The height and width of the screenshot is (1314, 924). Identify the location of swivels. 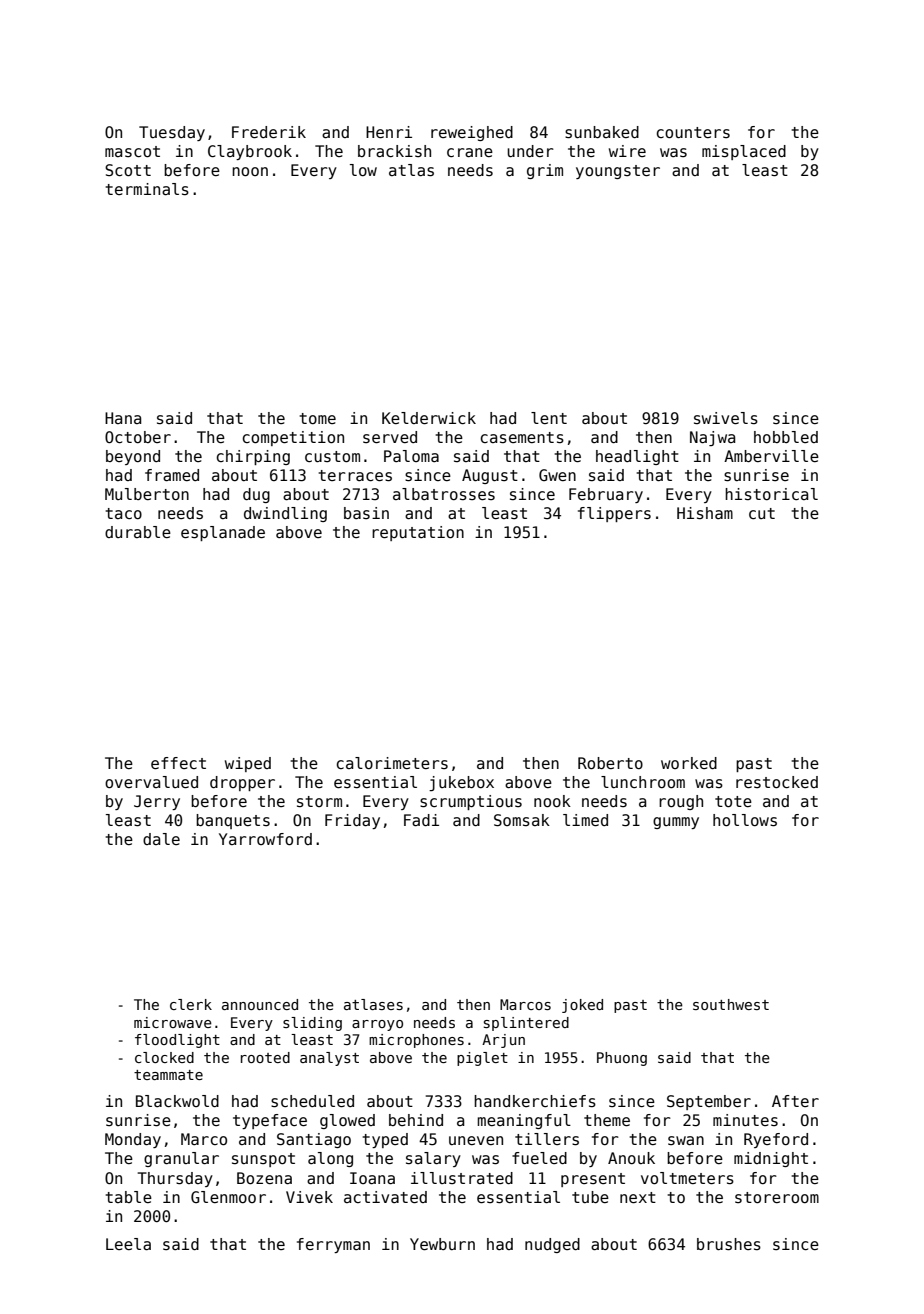
(726, 418).
